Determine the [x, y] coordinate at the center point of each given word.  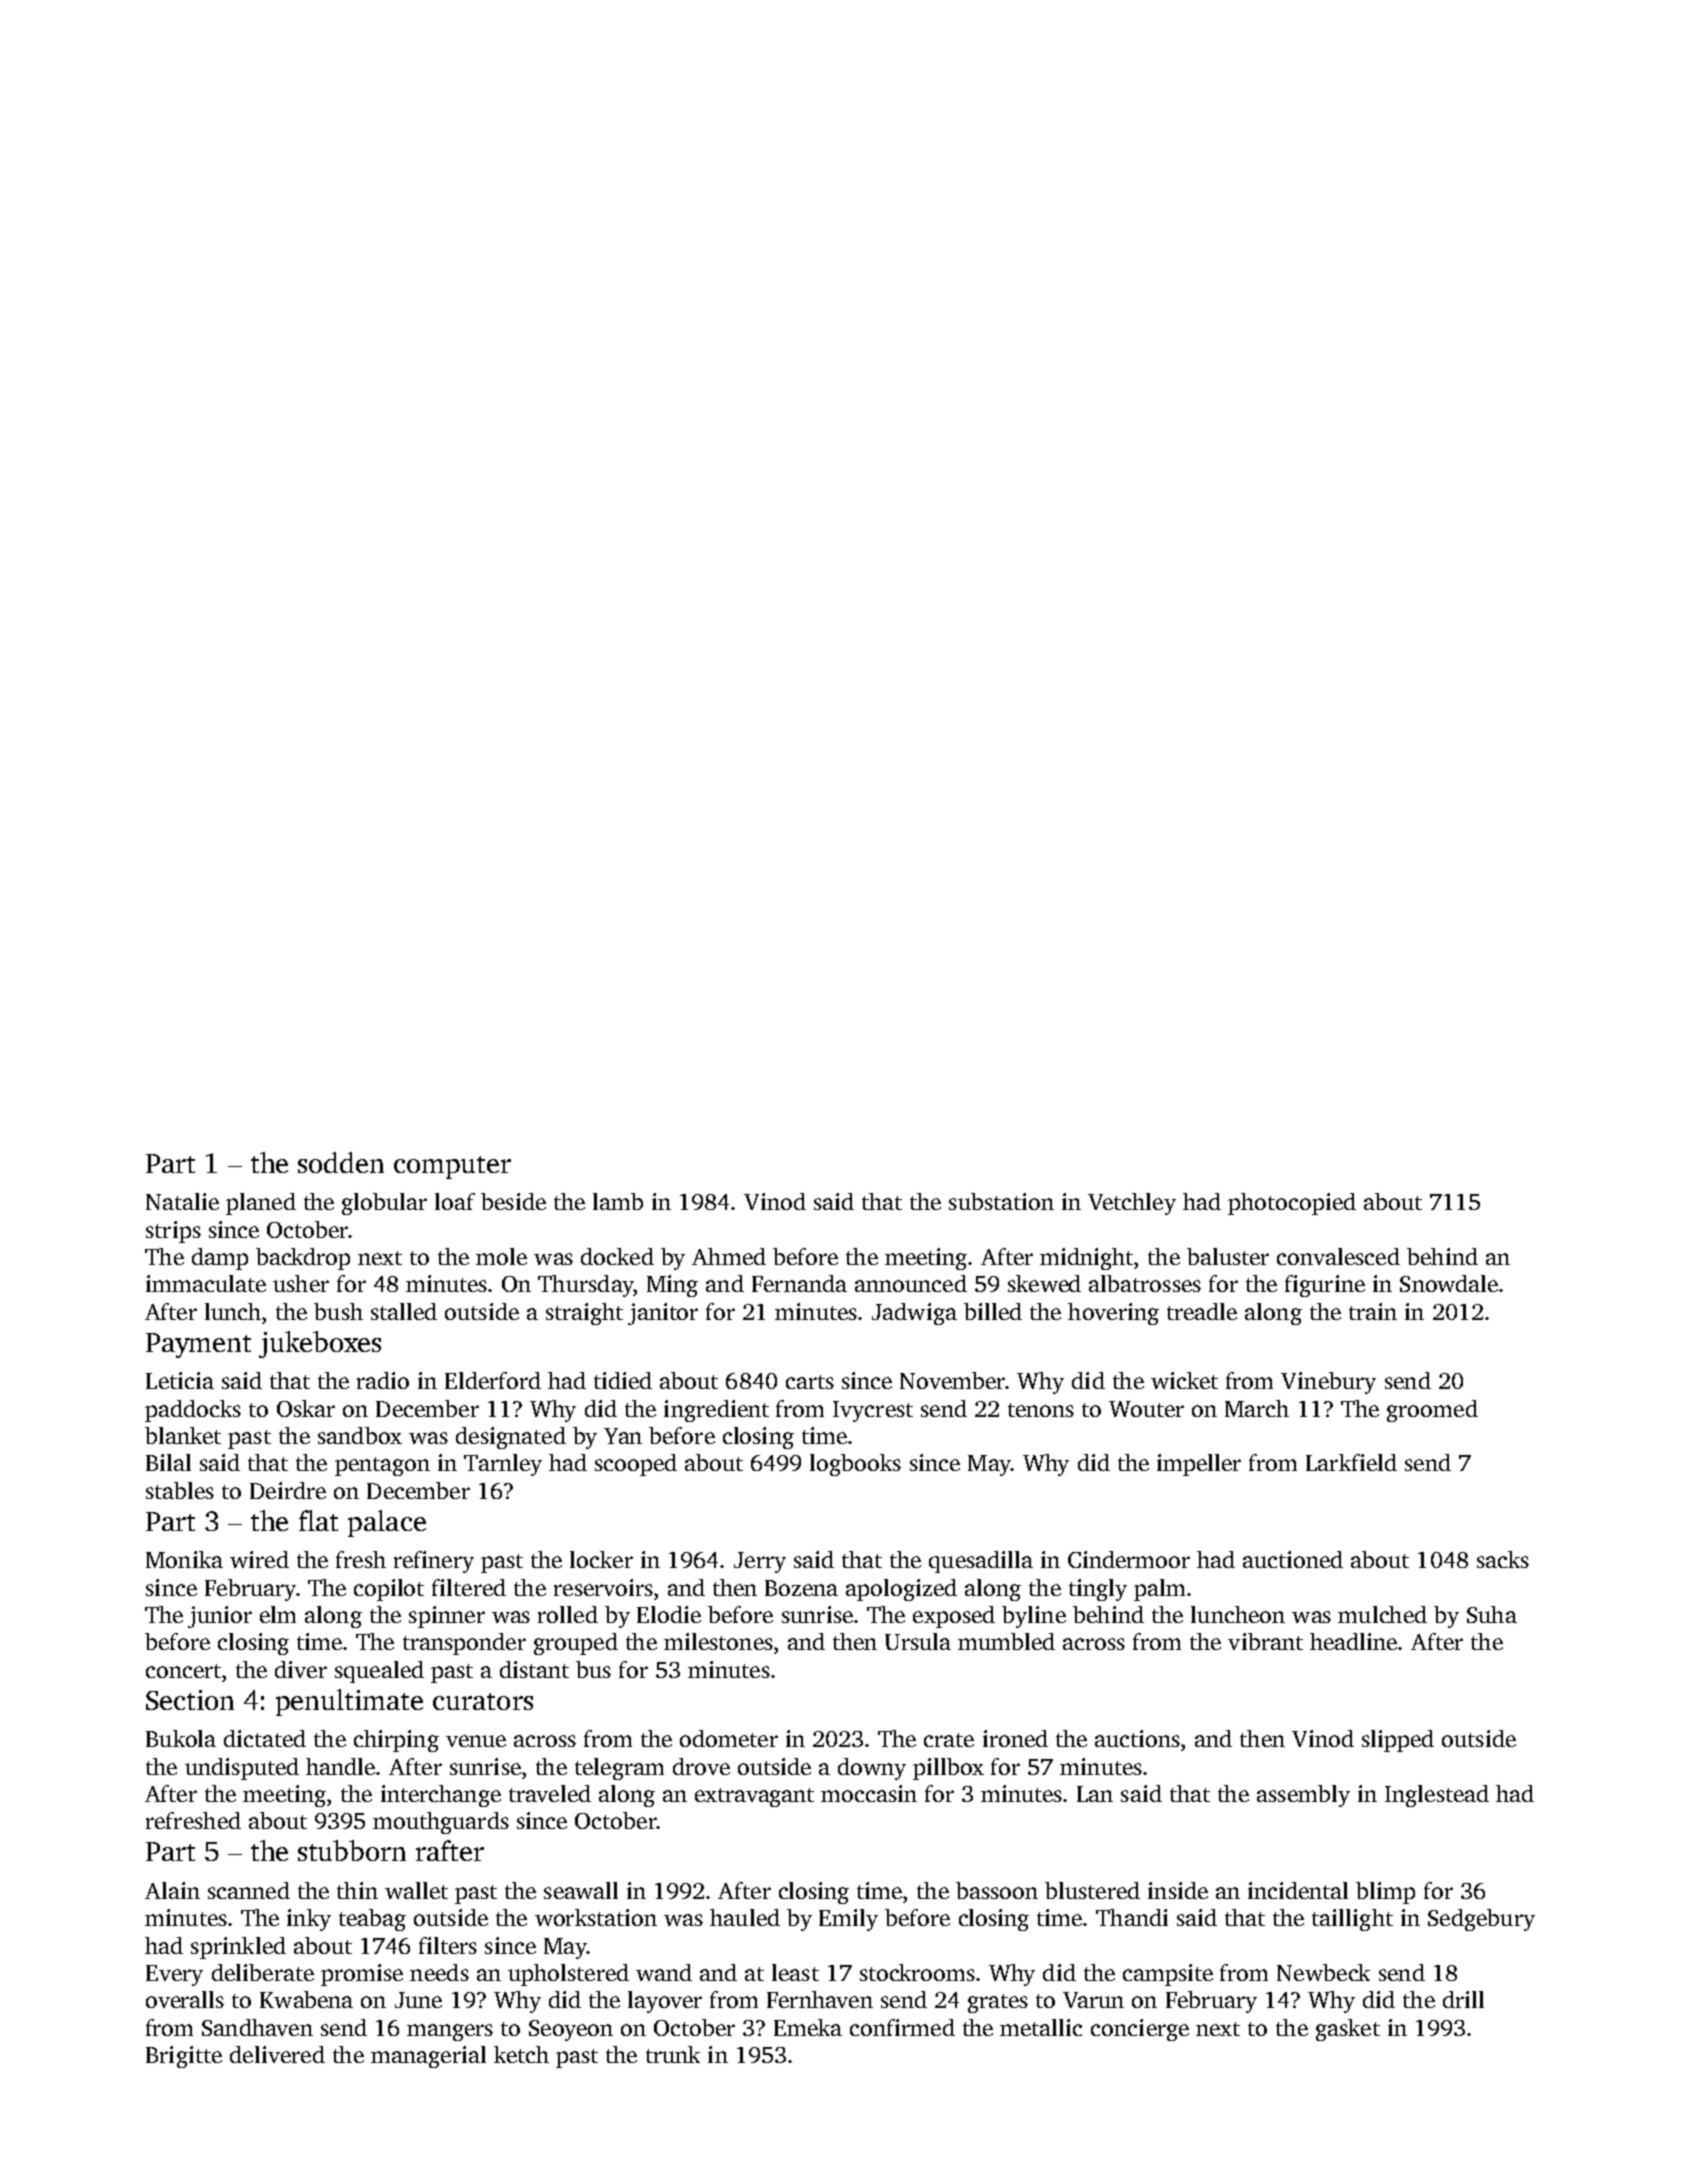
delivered [277, 2054]
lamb [618, 1201]
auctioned [1293, 1559]
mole [501, 1256]
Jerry [760, 1562]
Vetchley [1132, 1204]
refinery [434, 1562]
